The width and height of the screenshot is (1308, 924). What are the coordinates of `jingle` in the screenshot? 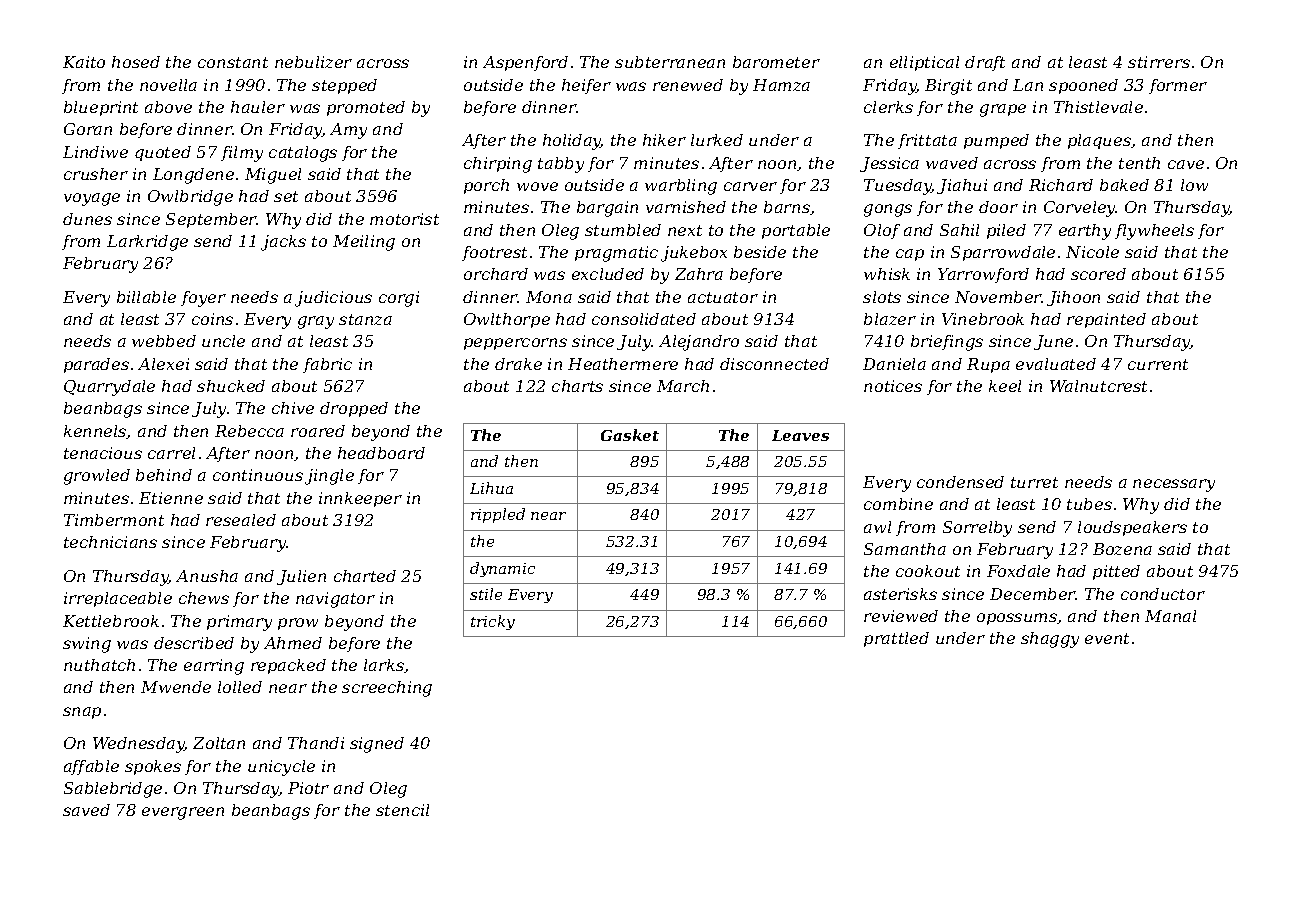 It's located at (329, 477).
